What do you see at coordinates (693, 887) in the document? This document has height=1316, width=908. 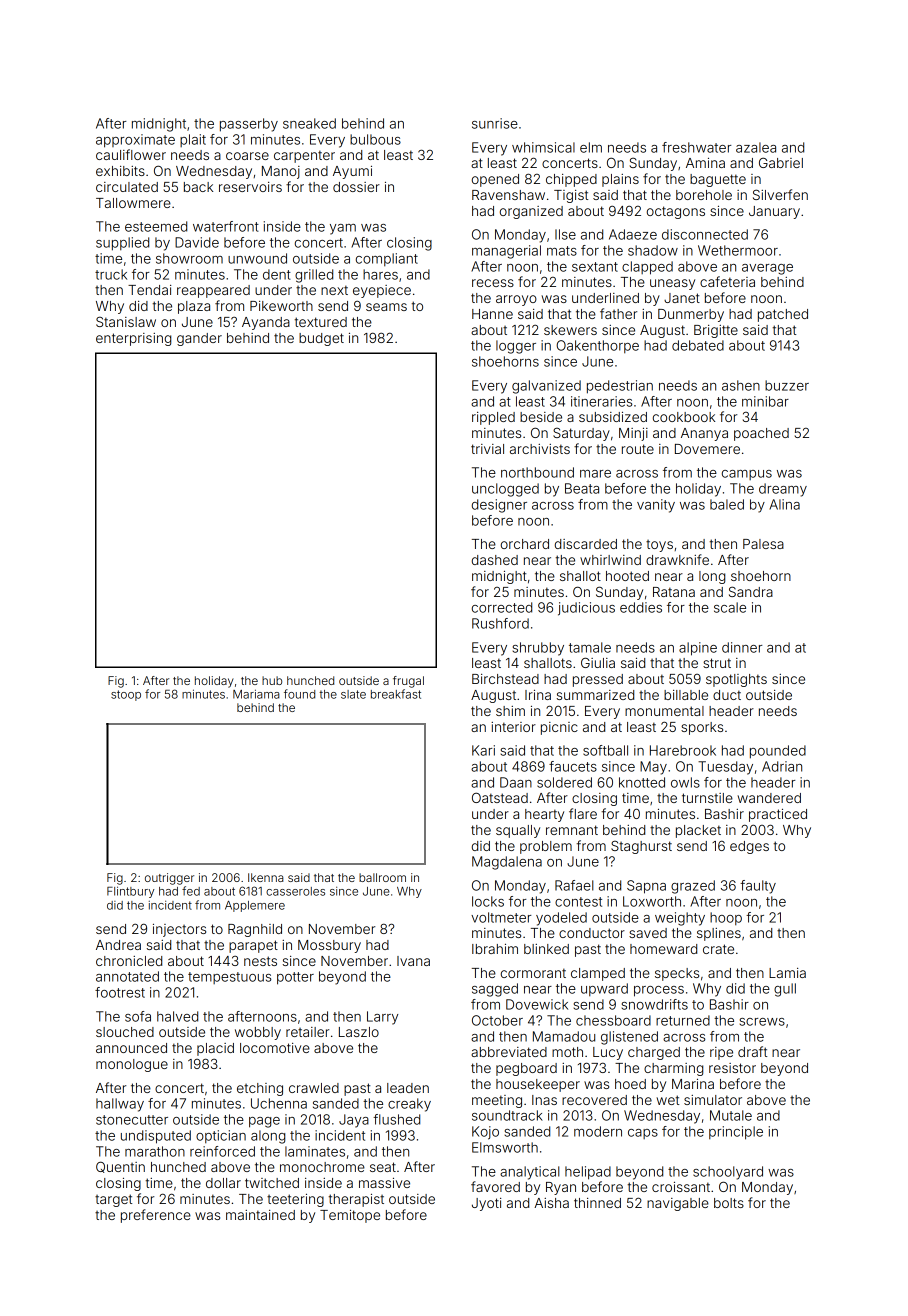 I see `grazed` at bounding box center [693, 887].
